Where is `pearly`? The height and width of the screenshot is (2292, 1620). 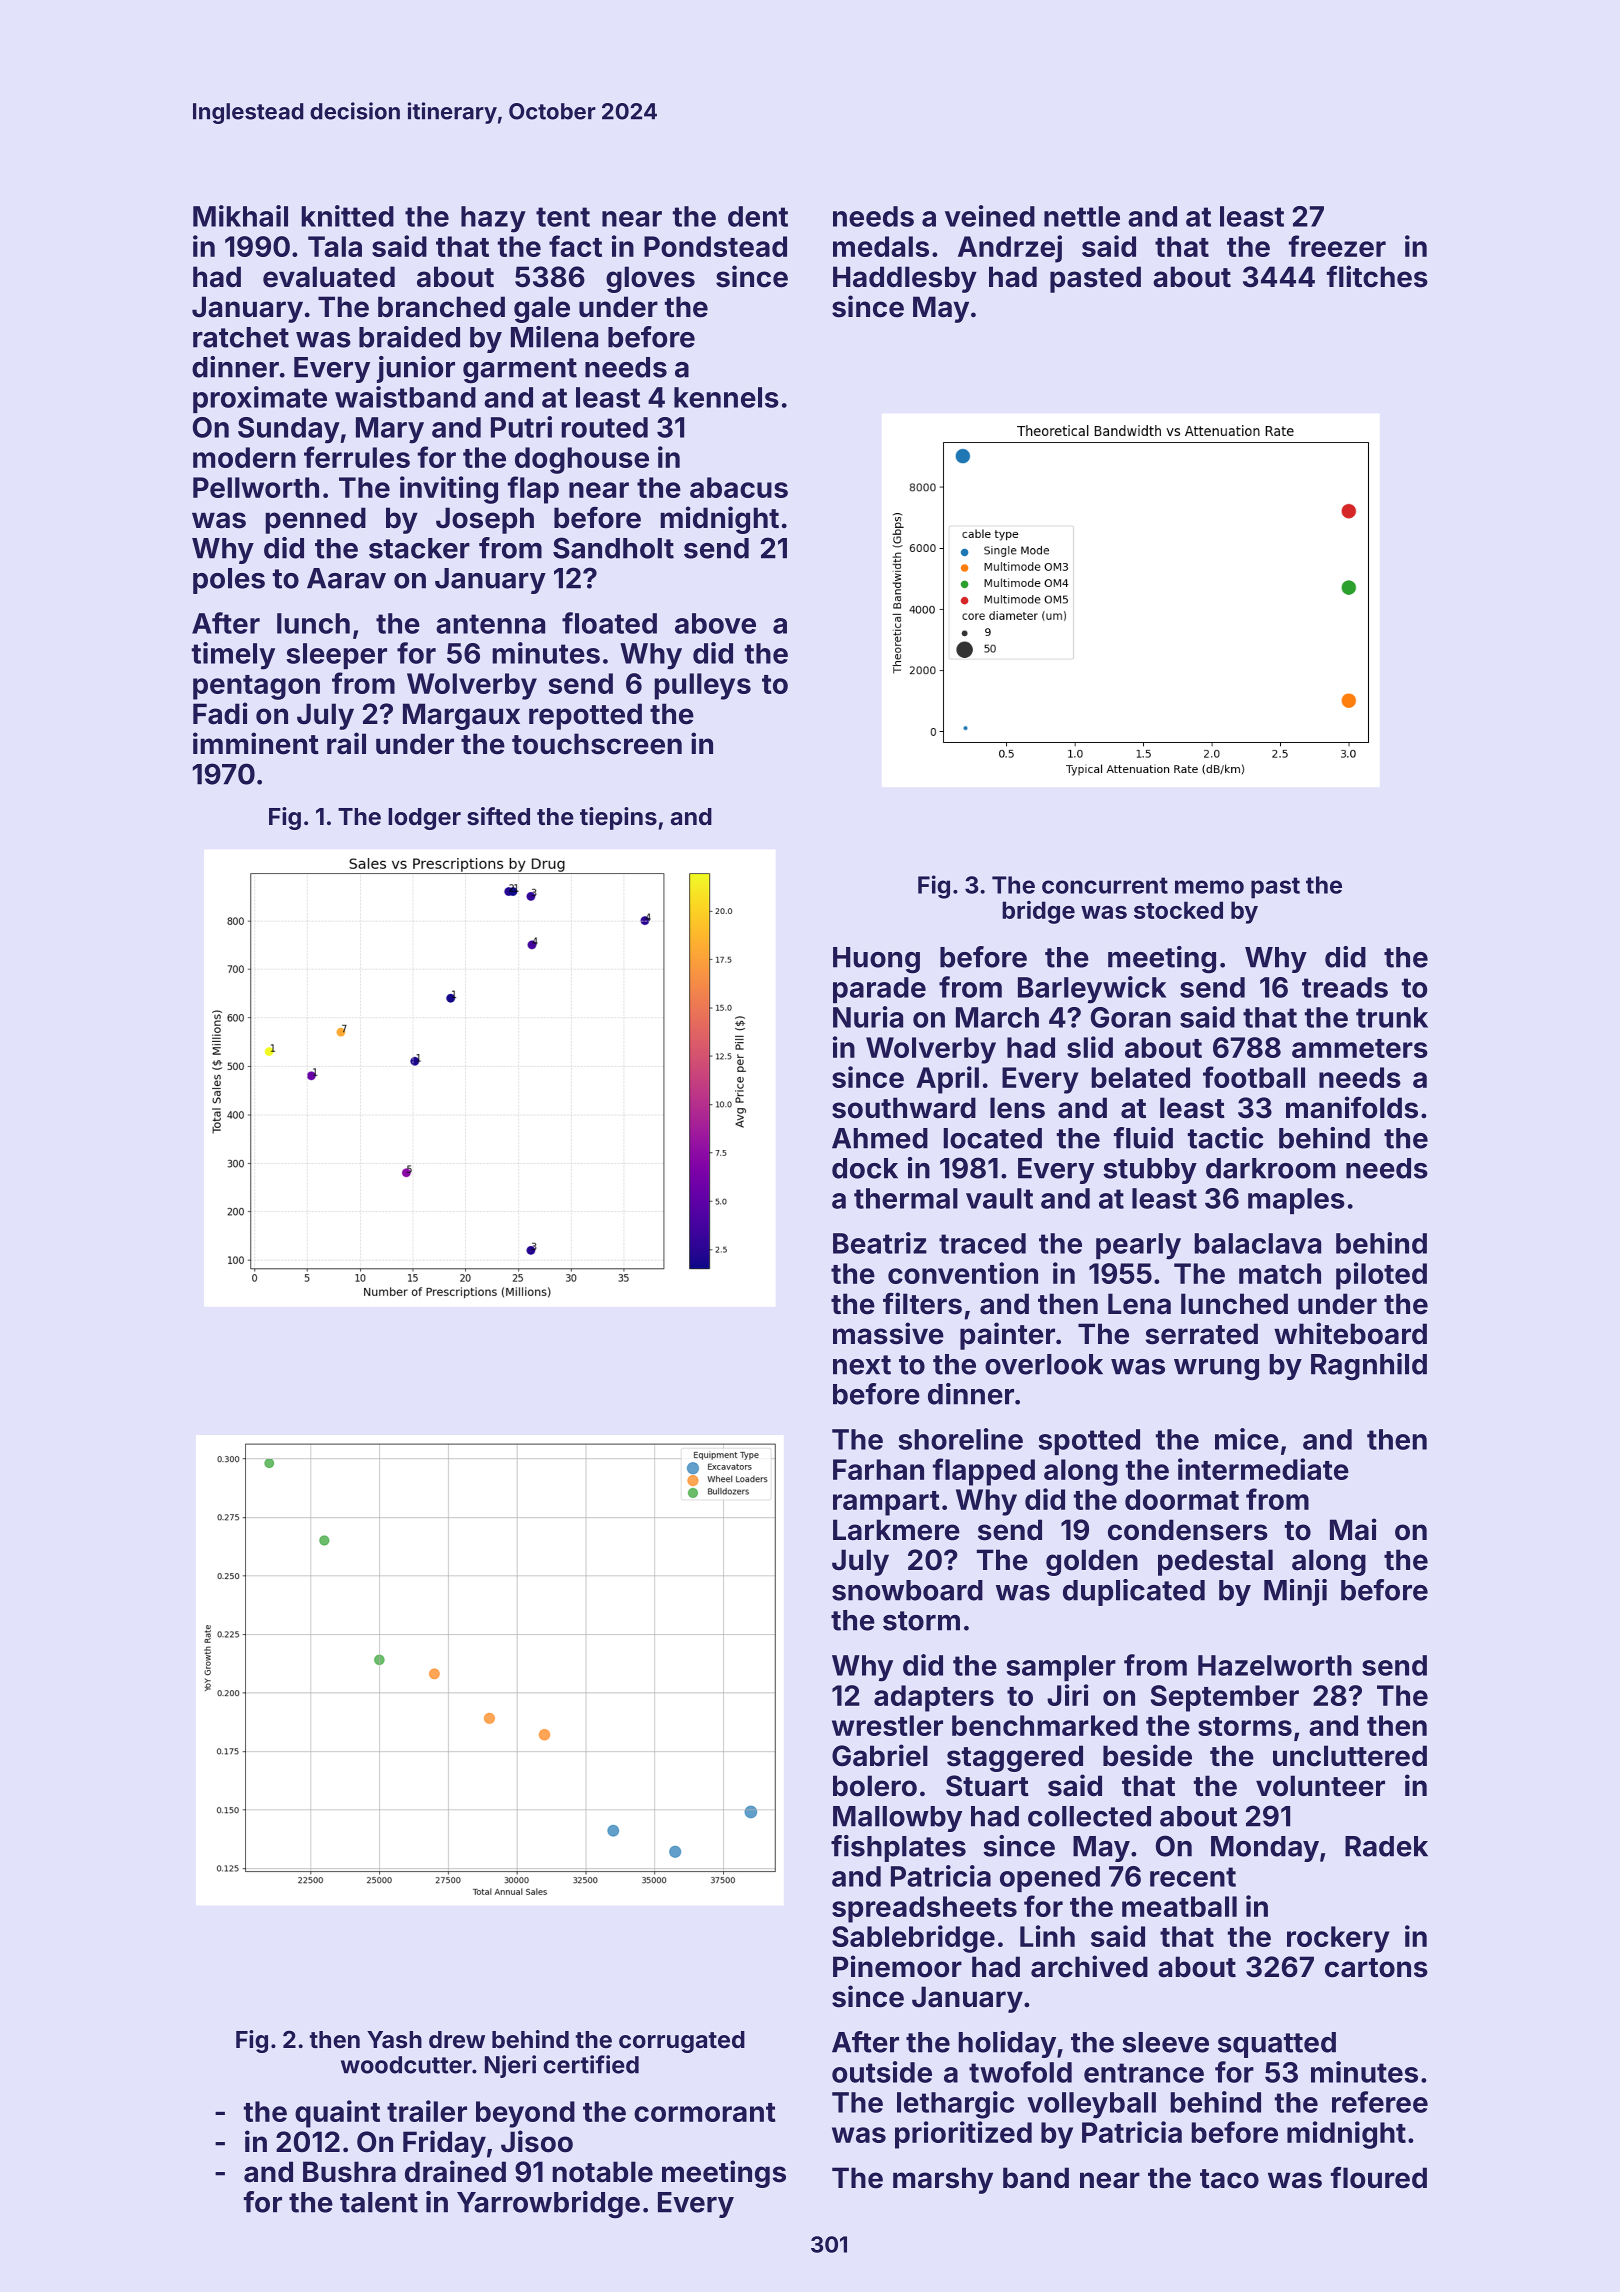
pearly is located at coordinates (1138, 1246).
